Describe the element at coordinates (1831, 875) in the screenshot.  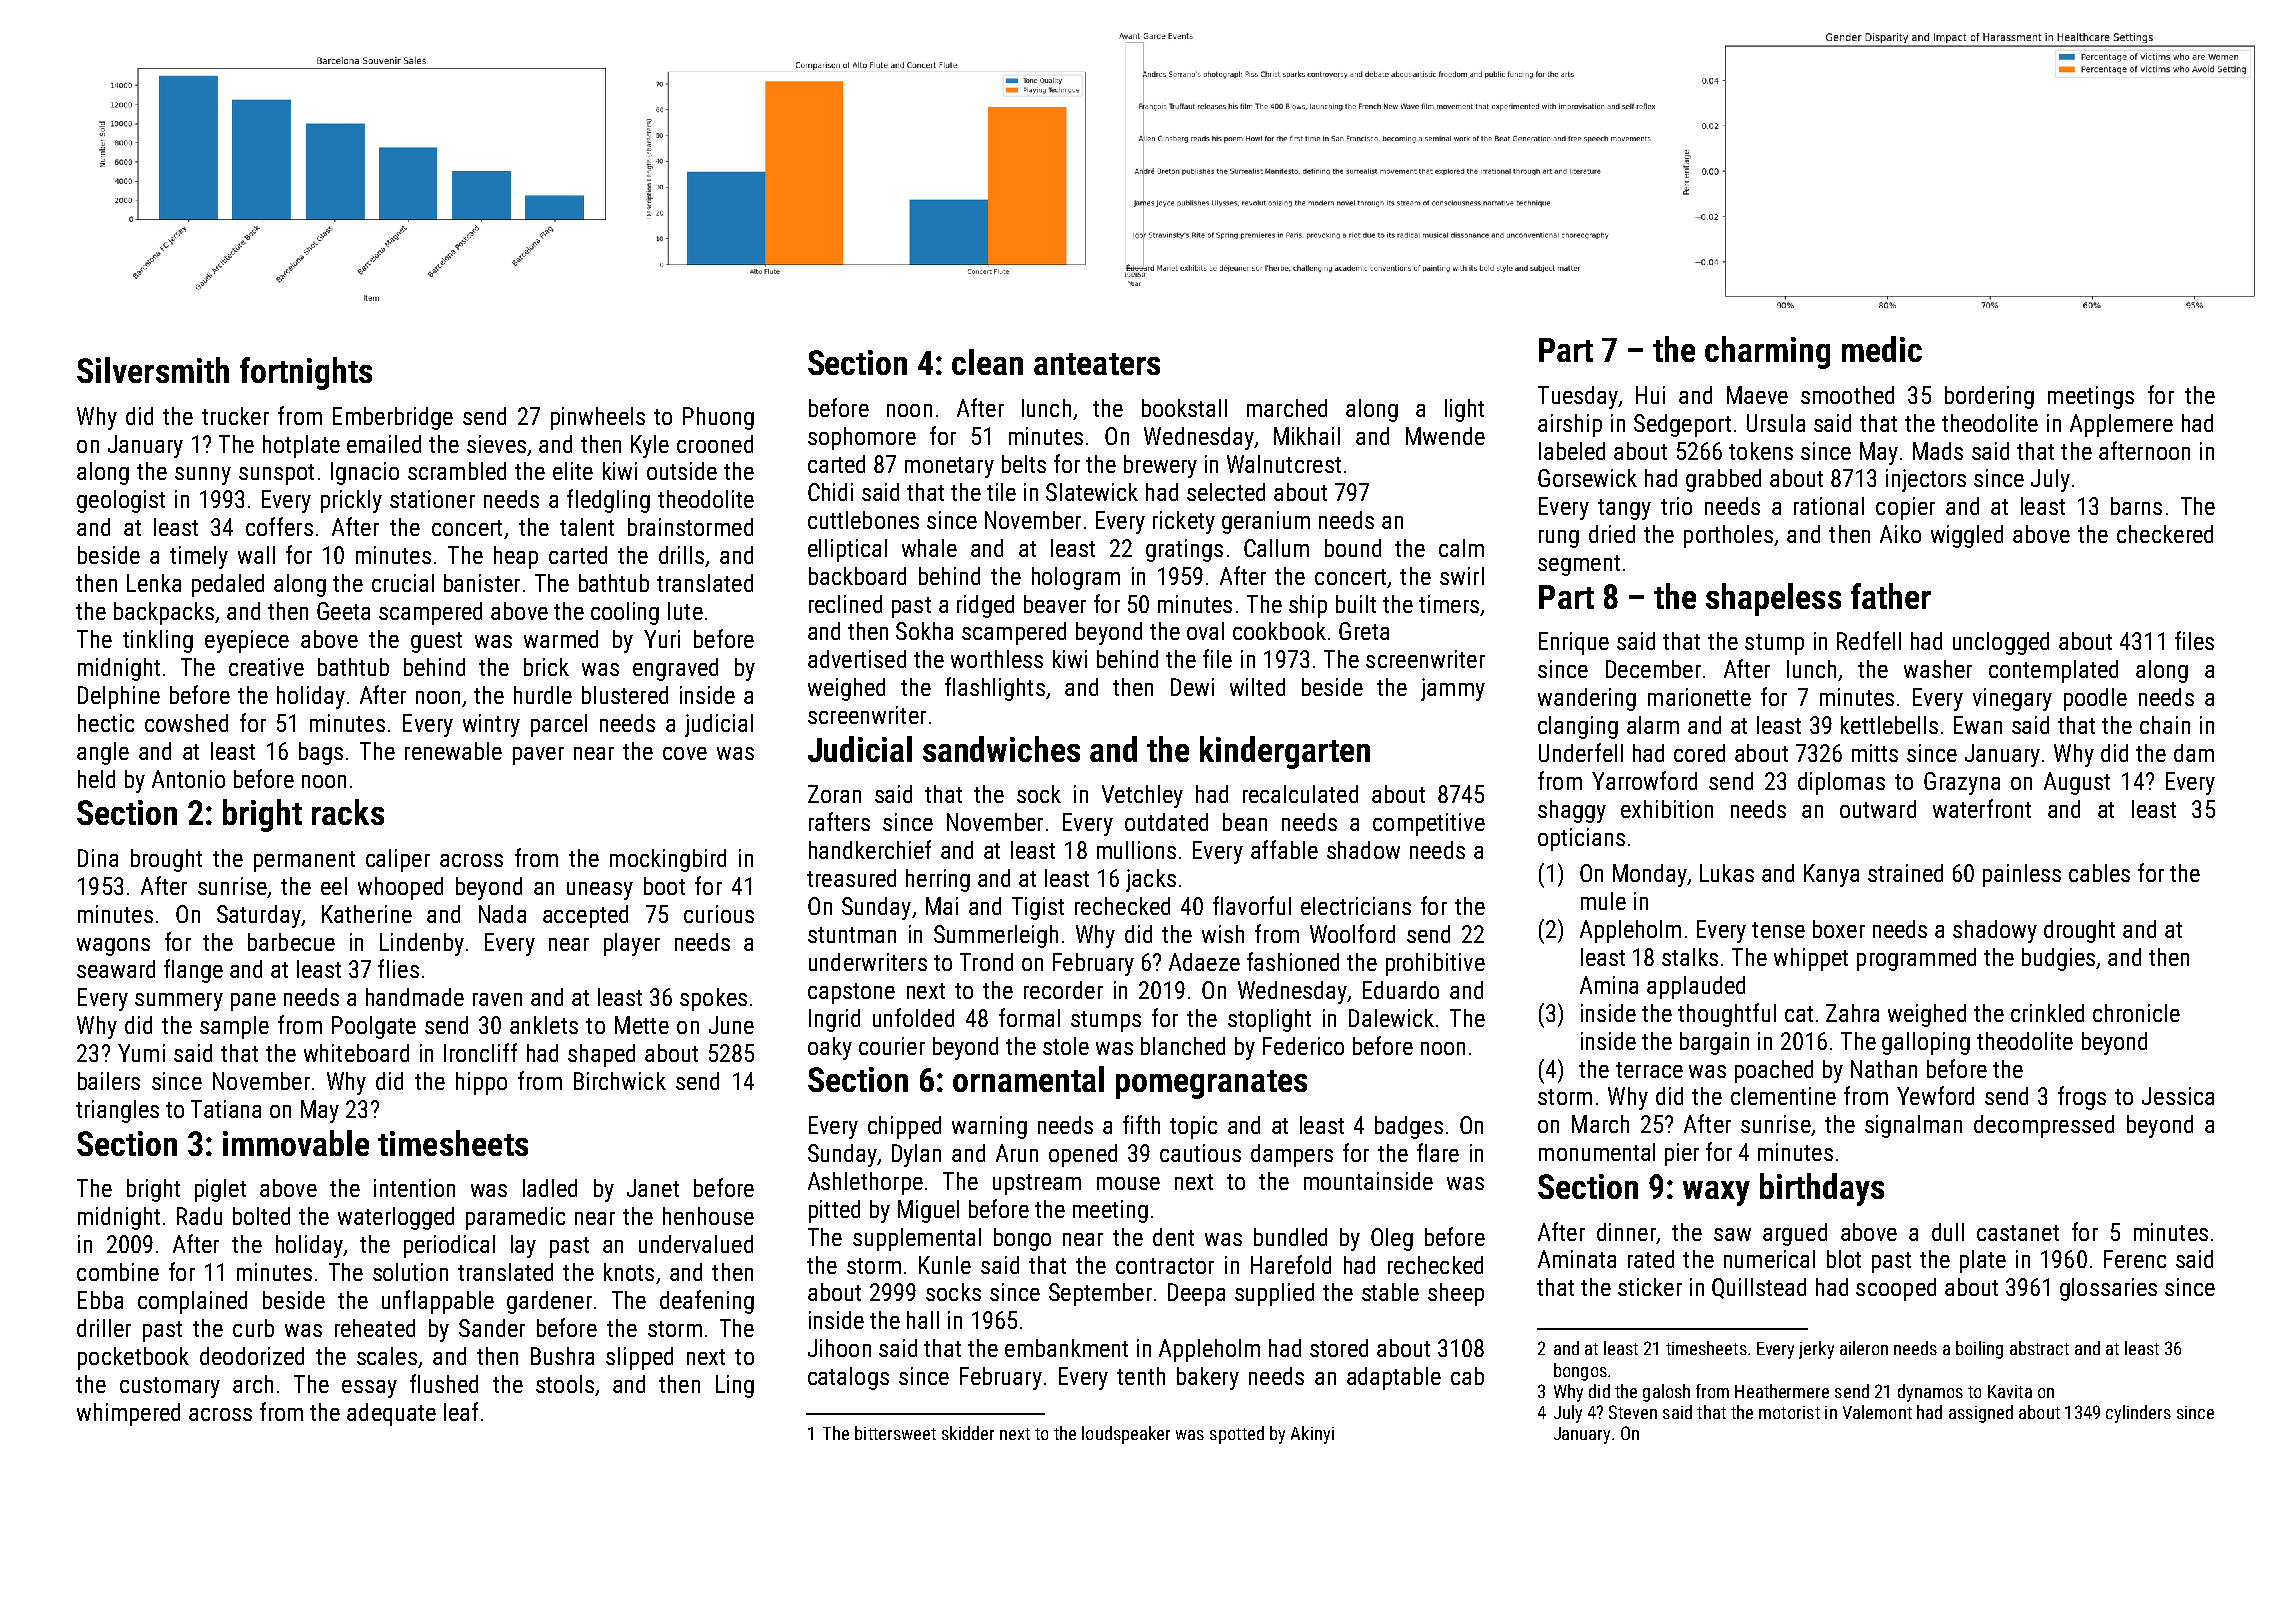
I see `Kanya` at that location.
